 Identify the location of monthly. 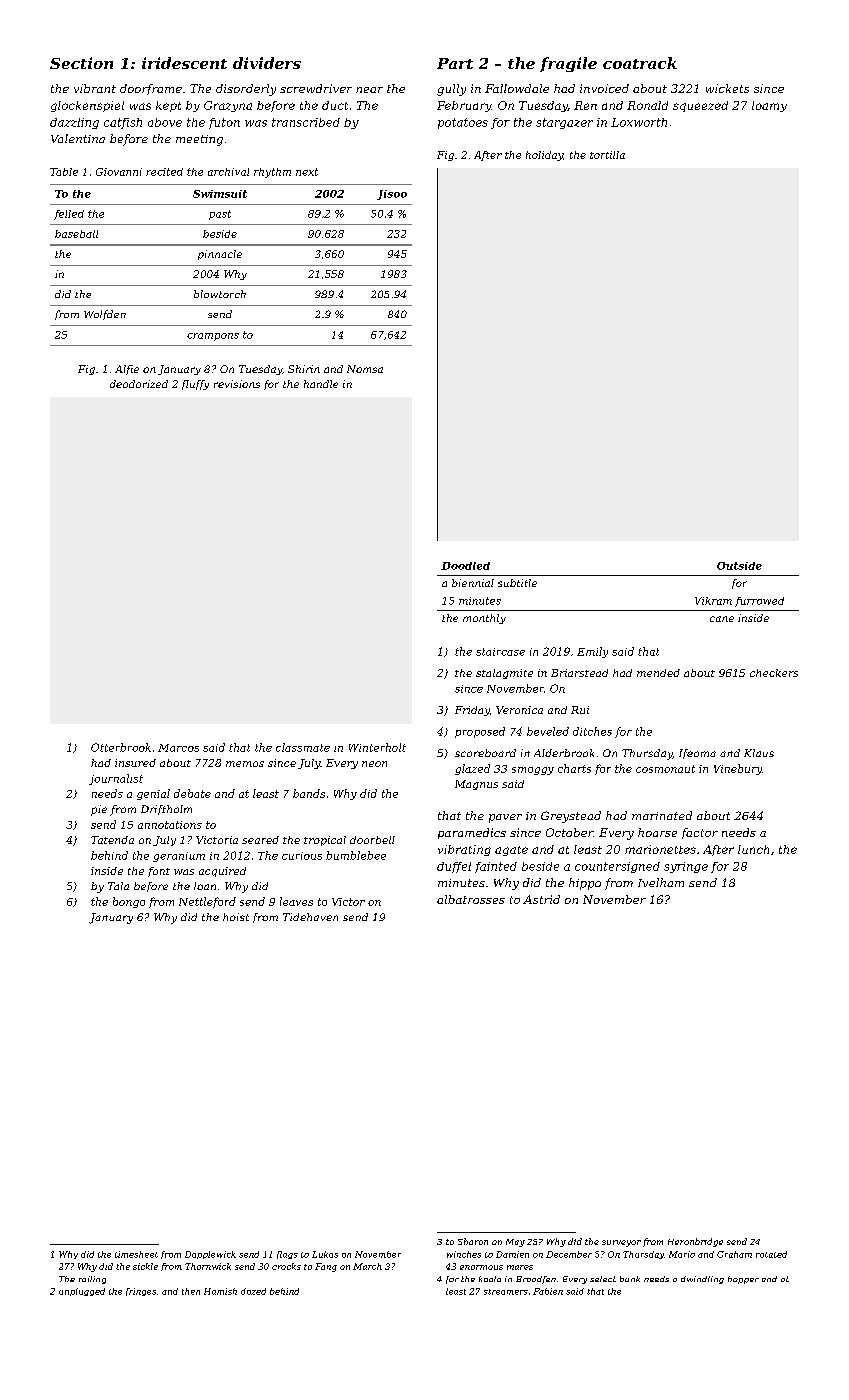
(484, 619).
